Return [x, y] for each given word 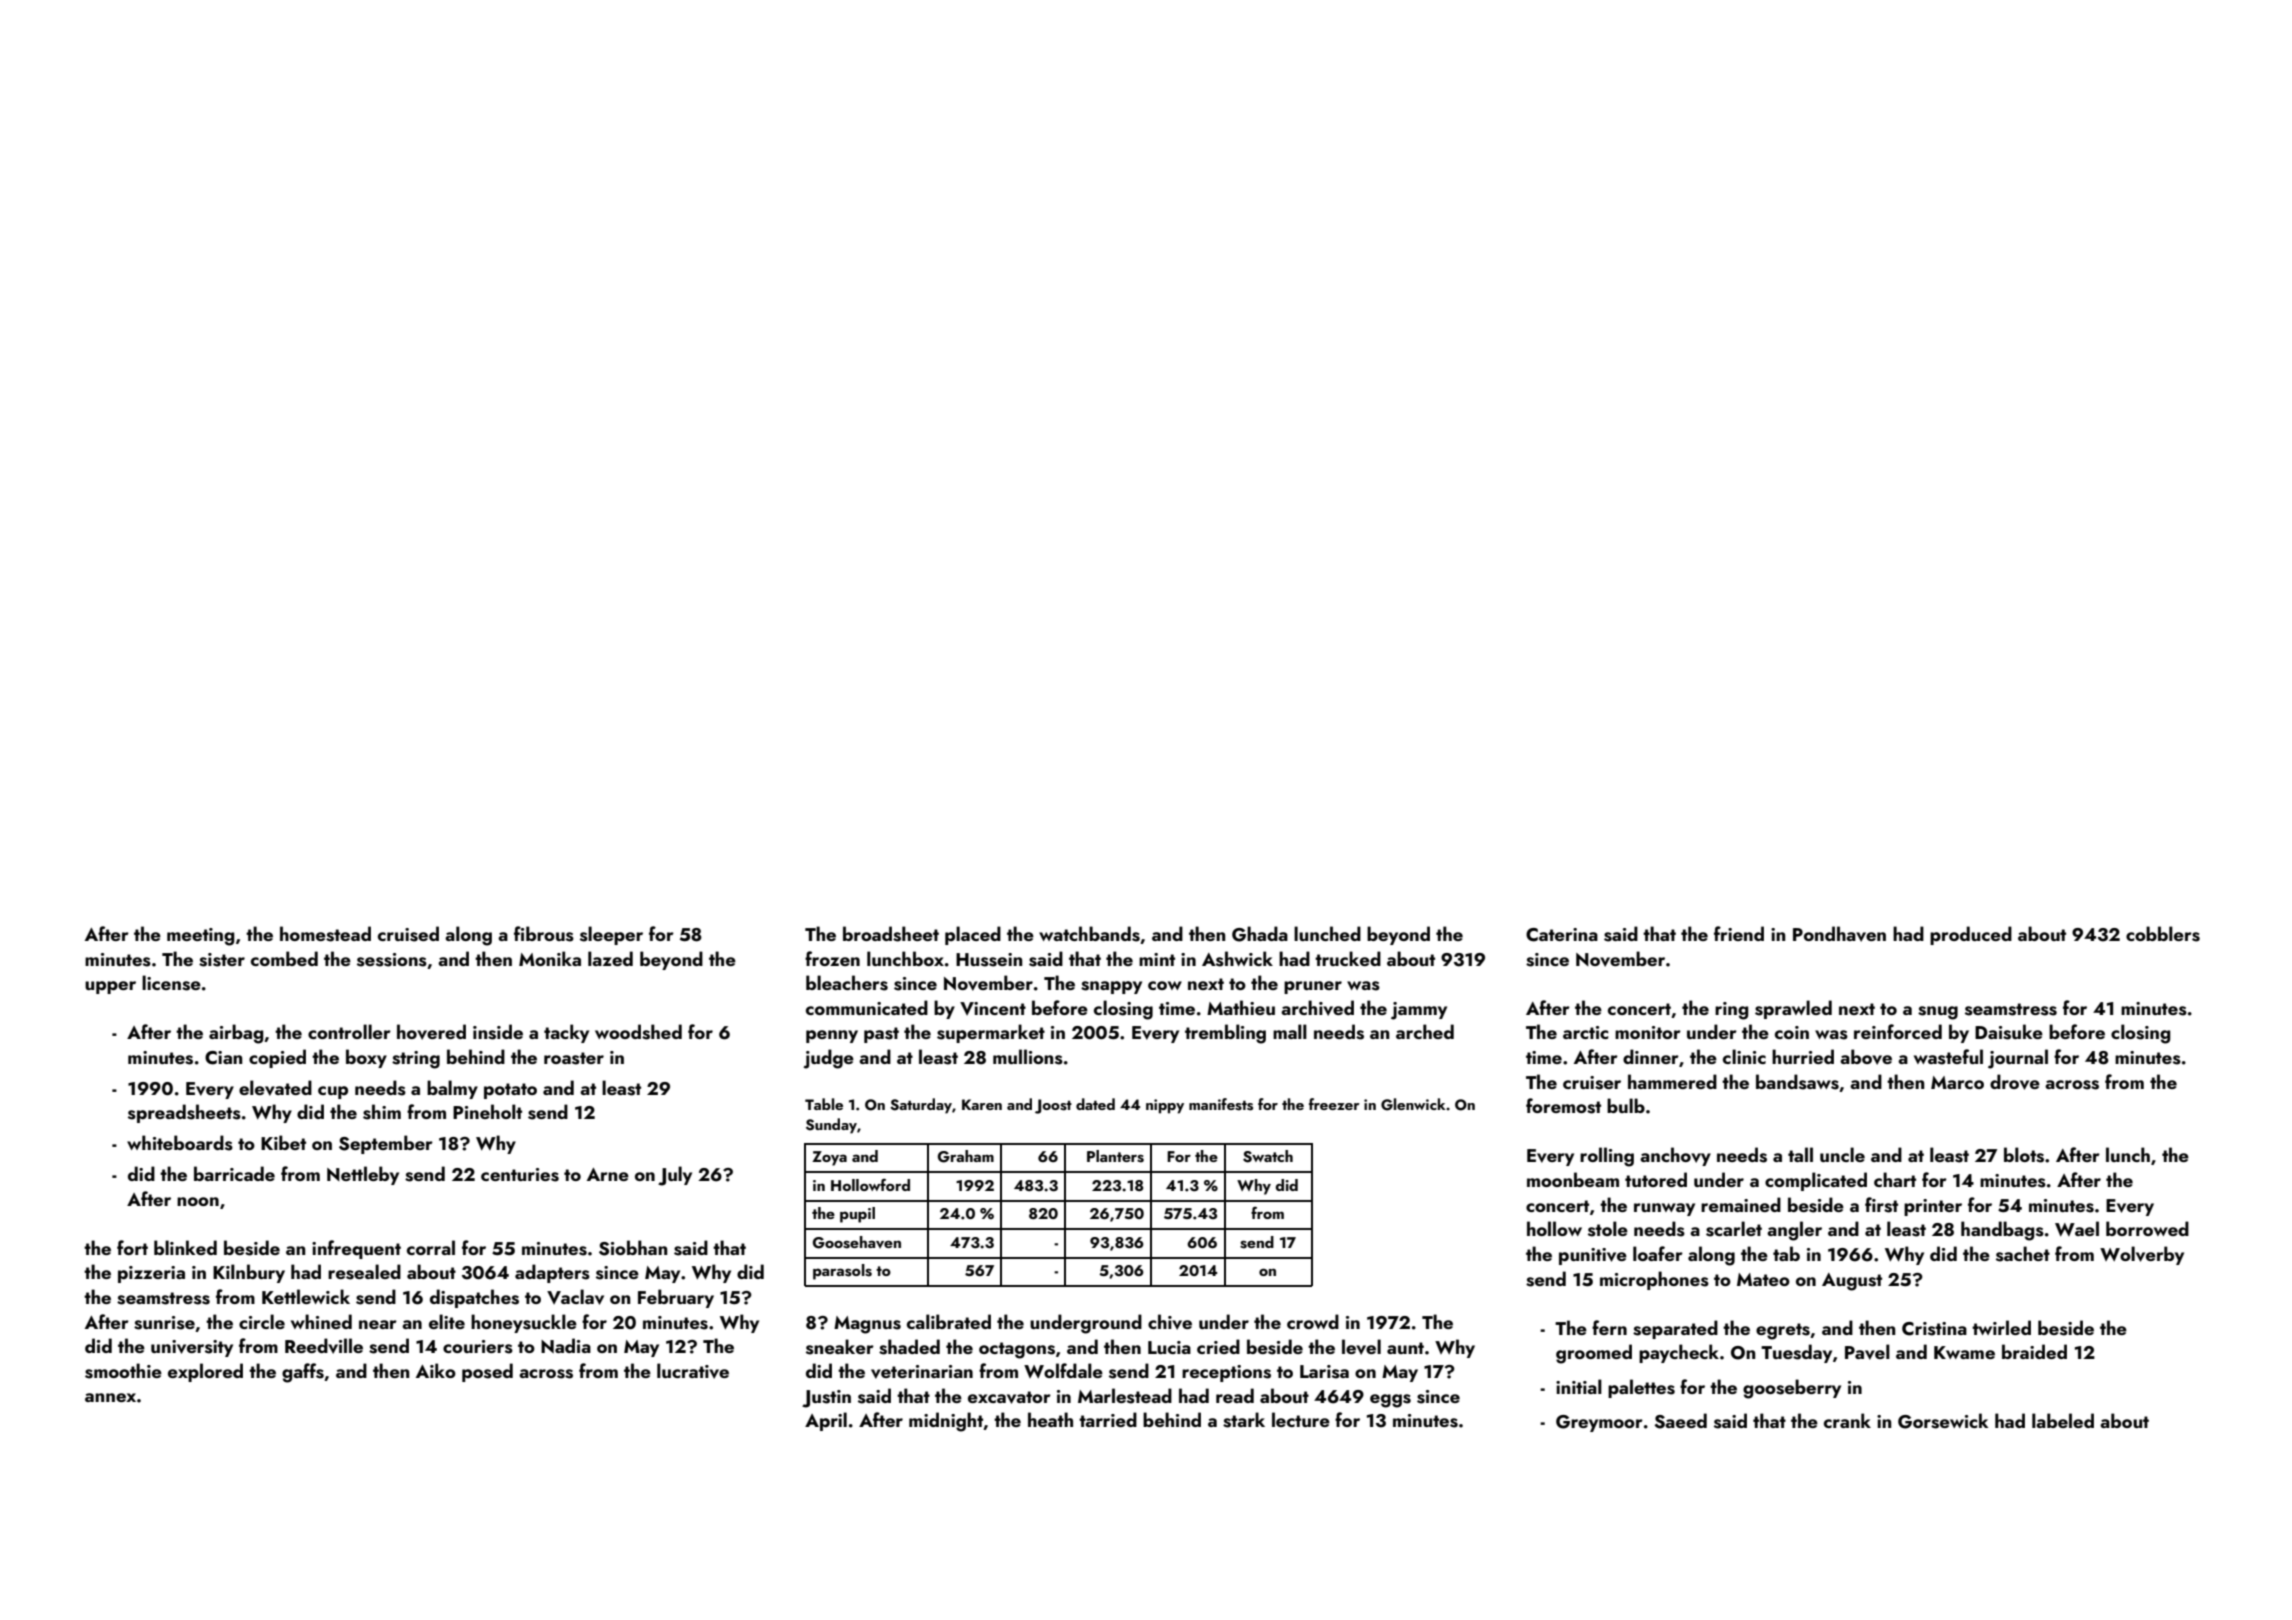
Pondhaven [1839, 934]
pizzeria [151, 1274]
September [386, 1144]
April [826, 1421]
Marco [1957, 1082]
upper [110, 987]
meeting [201, 937]
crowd [1313, 1321]
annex [110, 1397]
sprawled [1793, 1009]
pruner [1313, 987]
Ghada [1260, 934]
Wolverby [2142, 1255]
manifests [1221, 1104]
